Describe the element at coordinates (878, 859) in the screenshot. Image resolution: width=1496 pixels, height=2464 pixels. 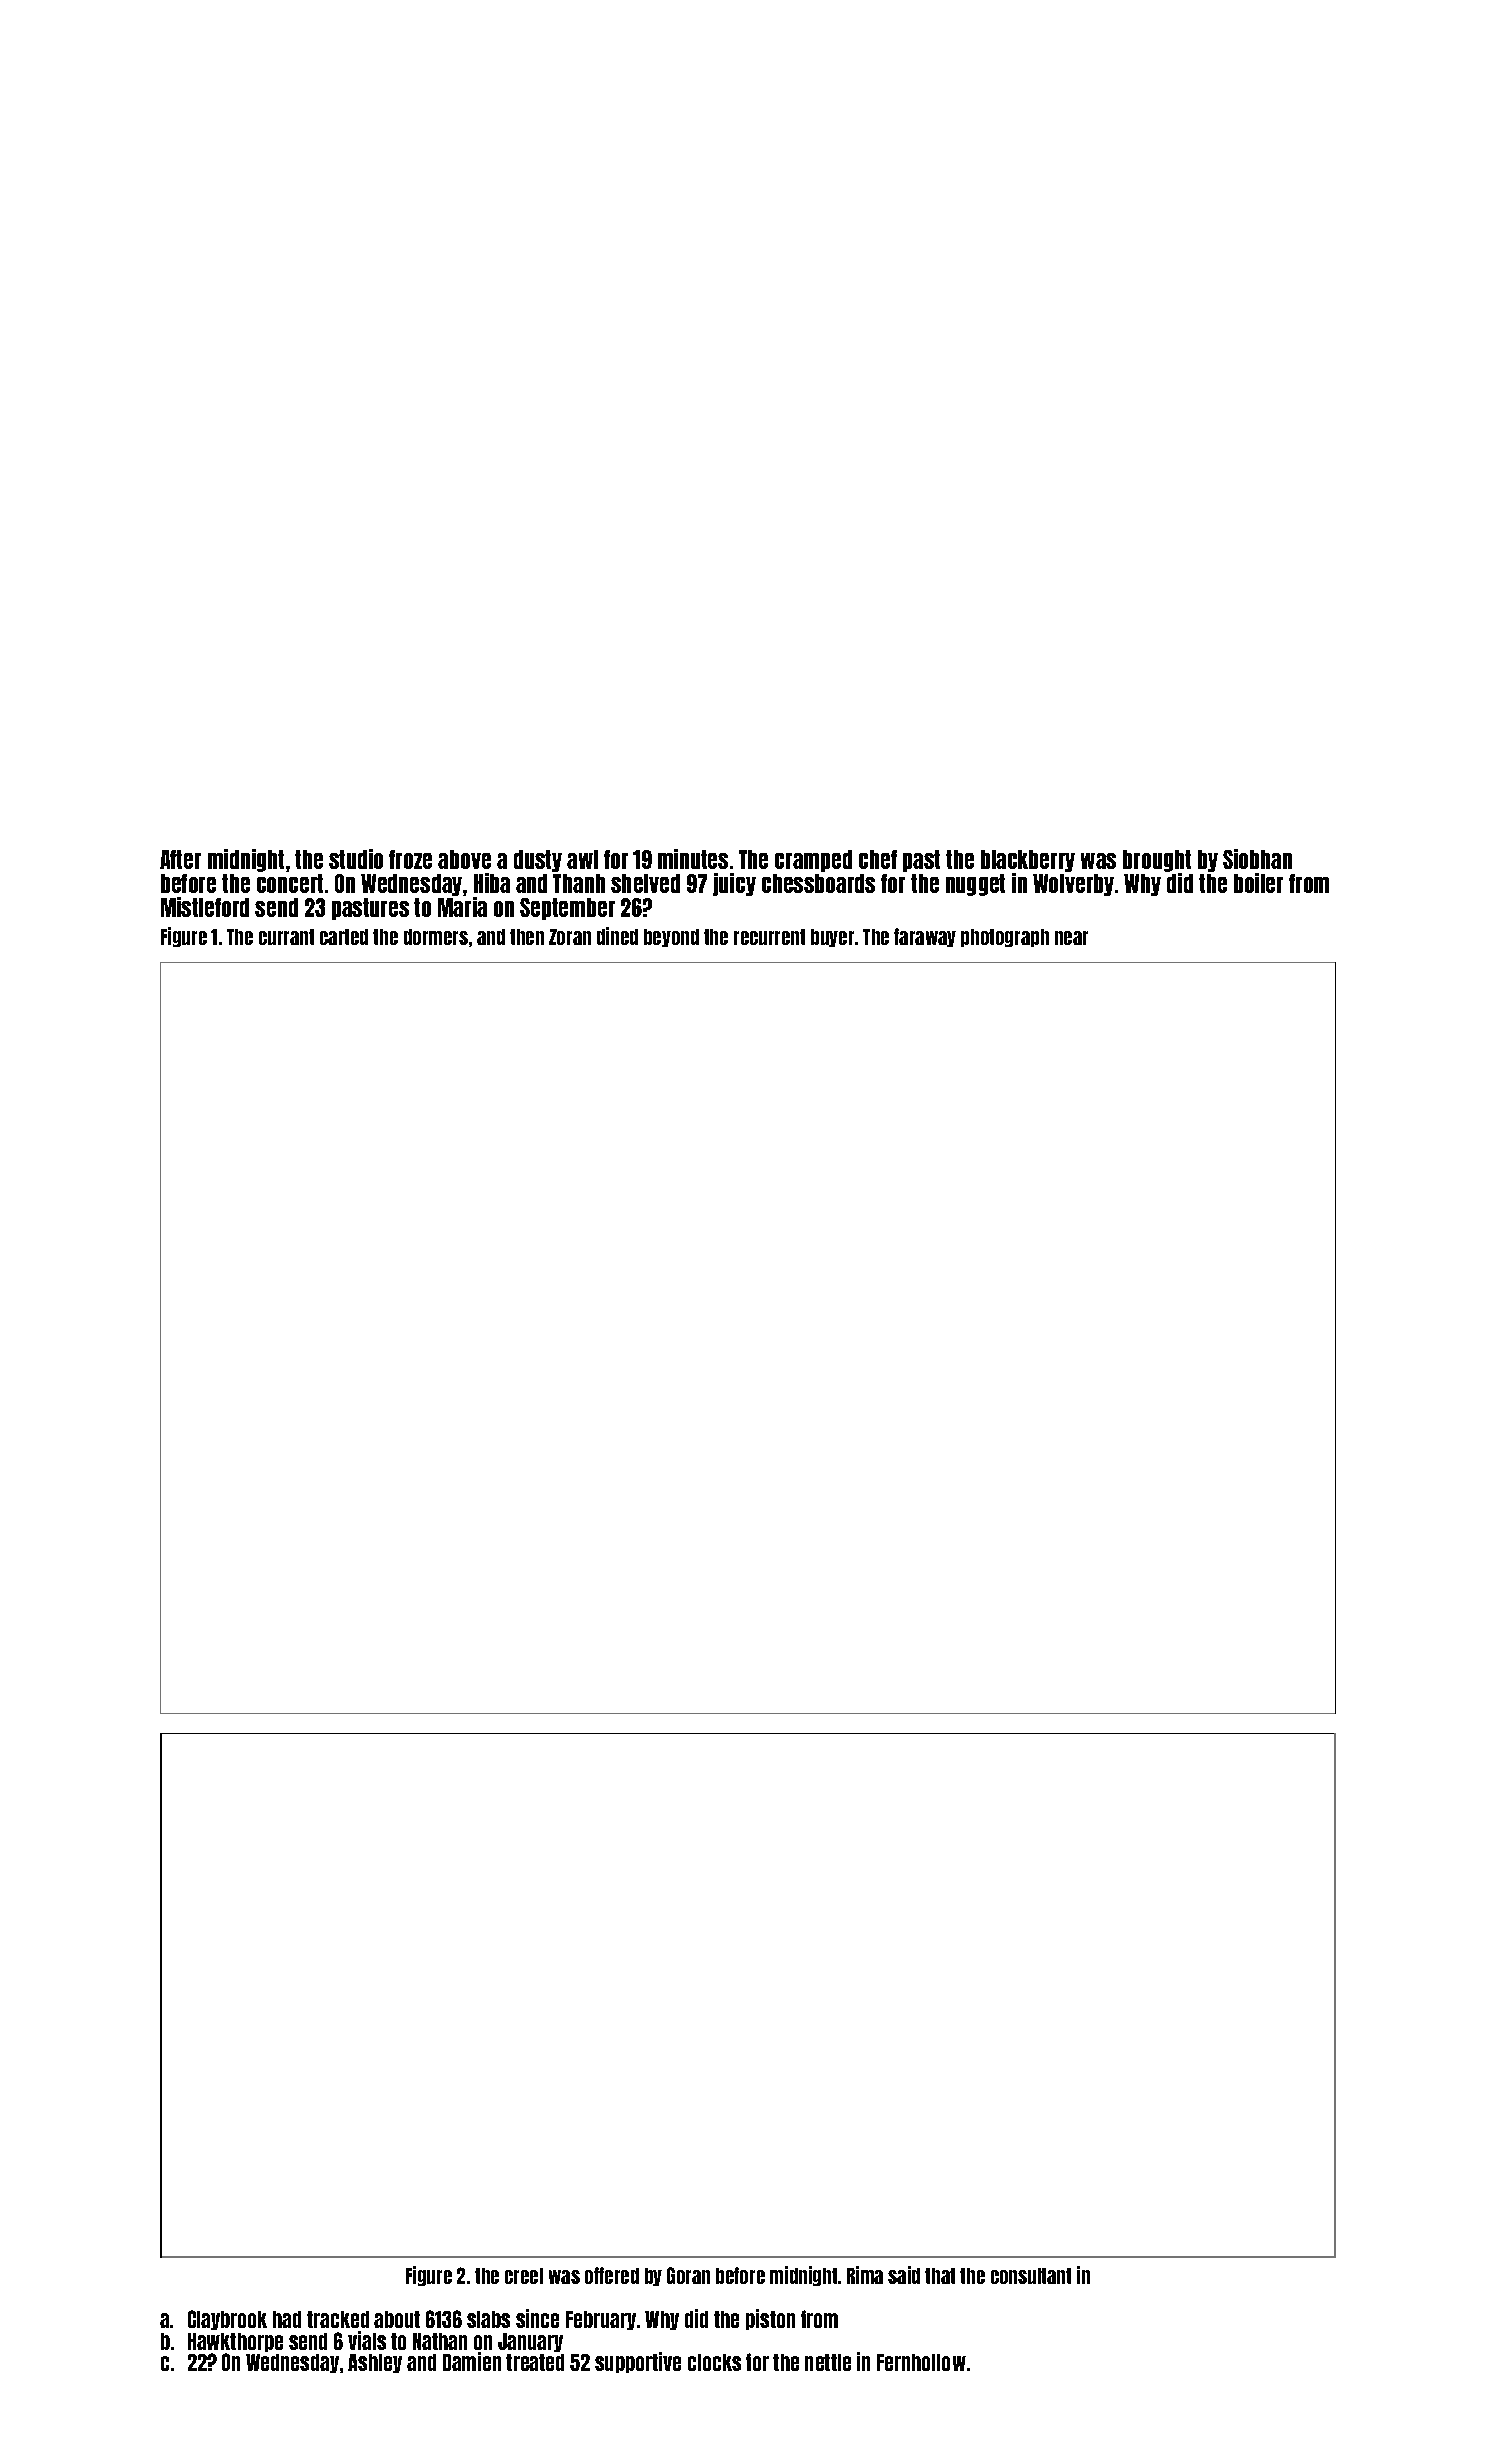
I see `chef` at that location.
